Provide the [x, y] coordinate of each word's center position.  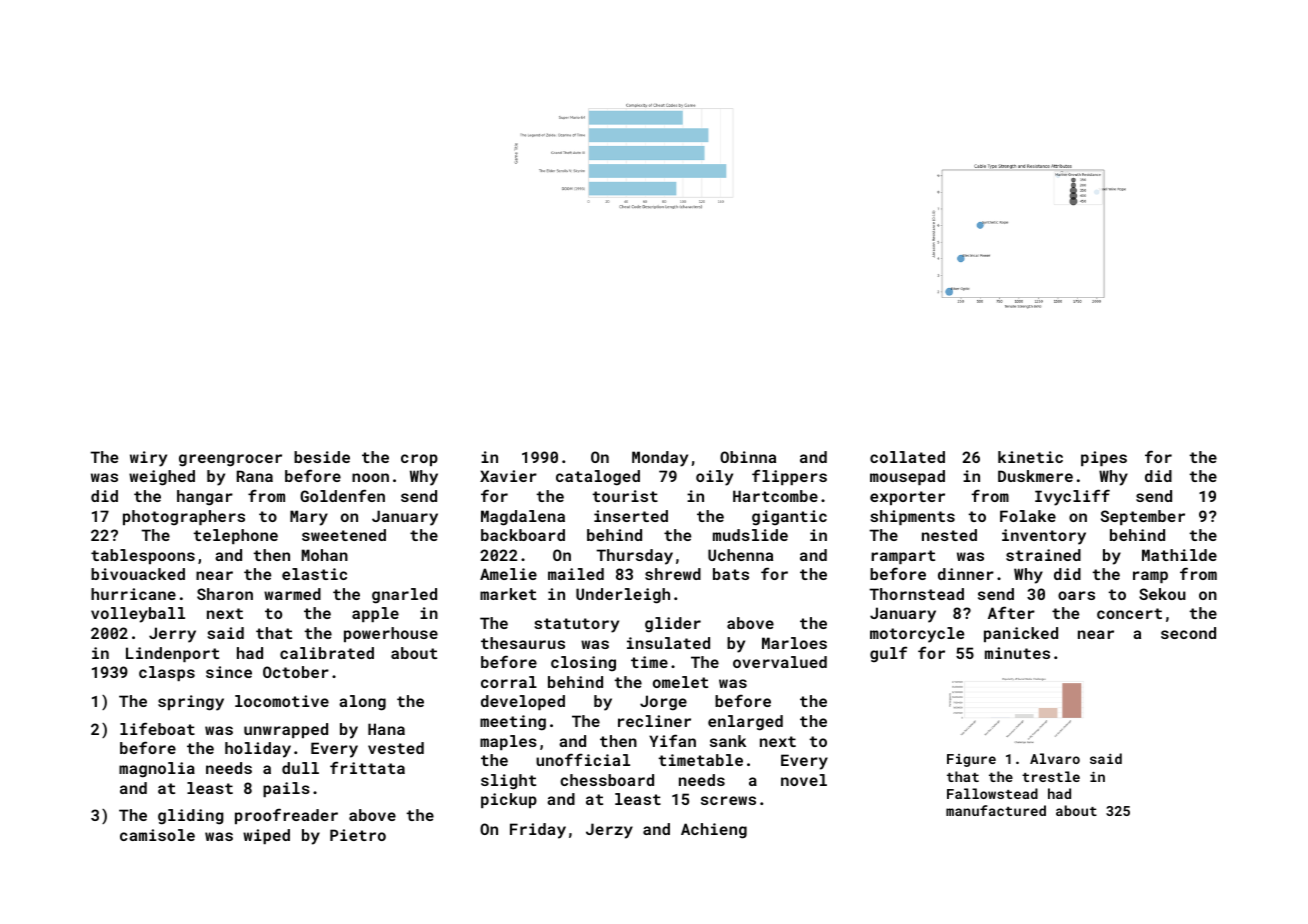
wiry [148, 459]
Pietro [358, 835]
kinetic [1030, 457]
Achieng [714, 831]
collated [907, 457]
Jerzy [609, 831]
